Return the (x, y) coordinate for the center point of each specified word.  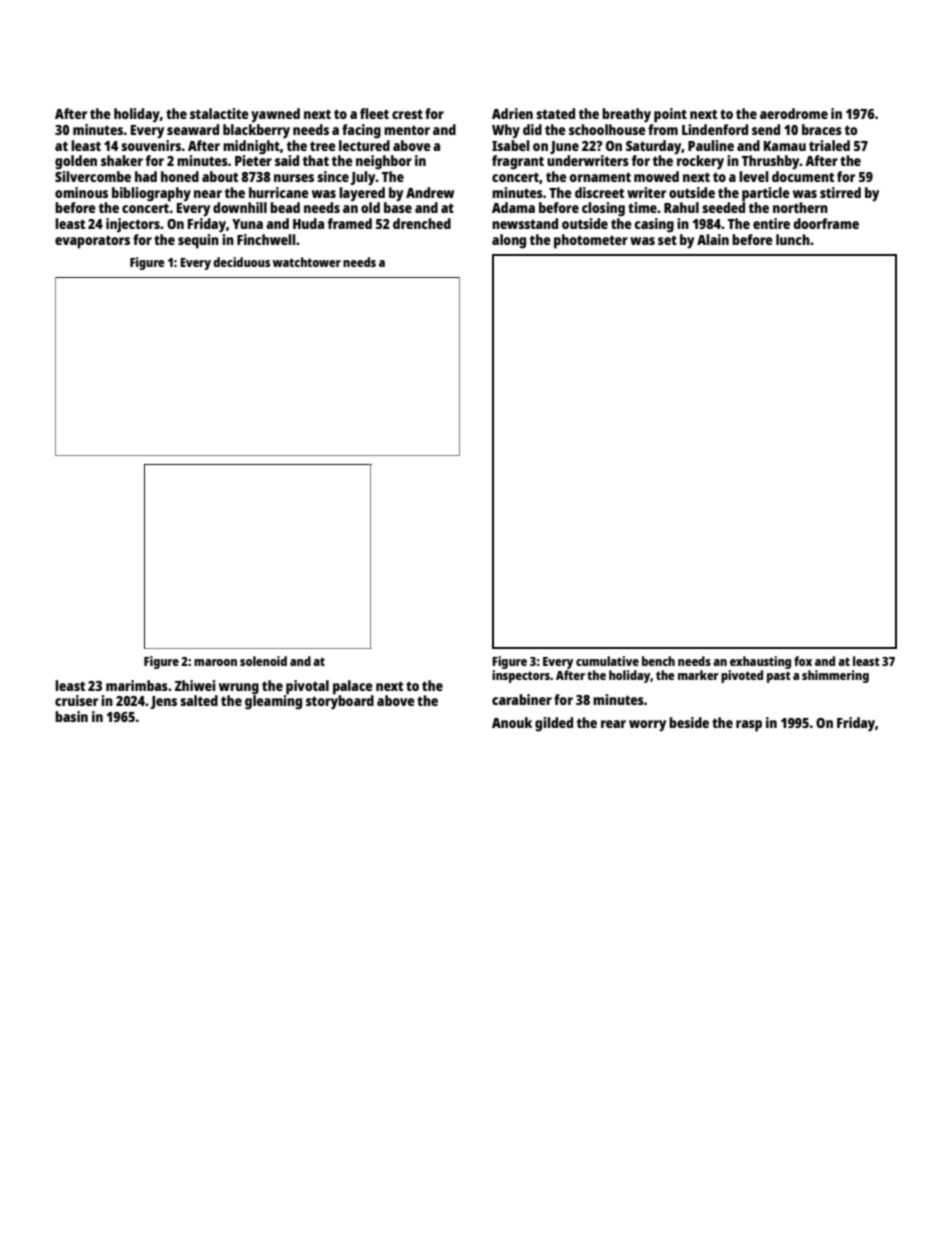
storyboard (340, 702)
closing (603, 209)
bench (658, 661)
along (509, 241)
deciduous (241, 262)
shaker (122, 160)
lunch (793, 239)
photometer (591, 241)
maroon (215, 662)
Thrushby (771, 162)
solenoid (263, 661)
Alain (713, 239)
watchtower (307, 262)
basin (71, 716)
